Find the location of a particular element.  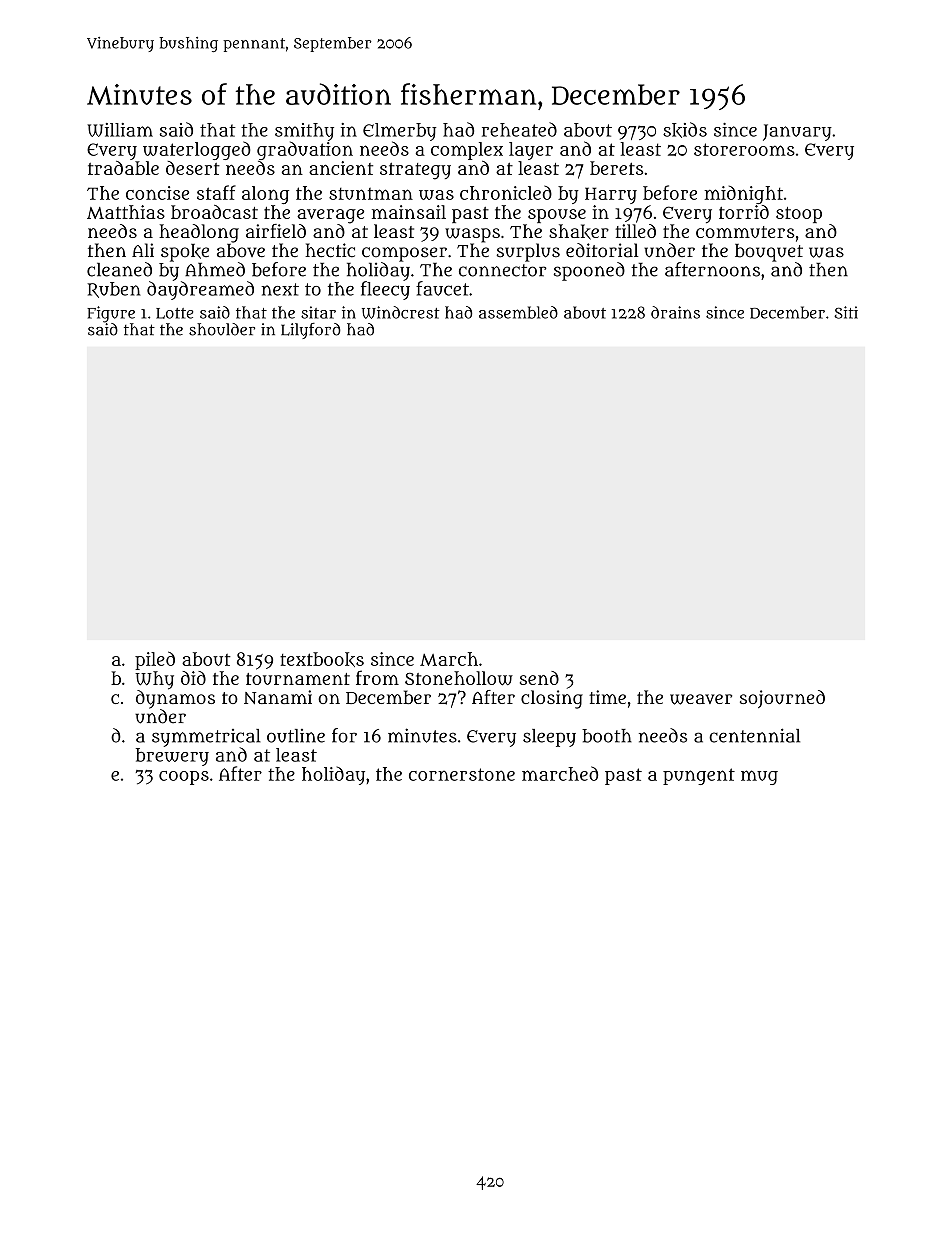

Siti is located at coordinates (846, 312).
